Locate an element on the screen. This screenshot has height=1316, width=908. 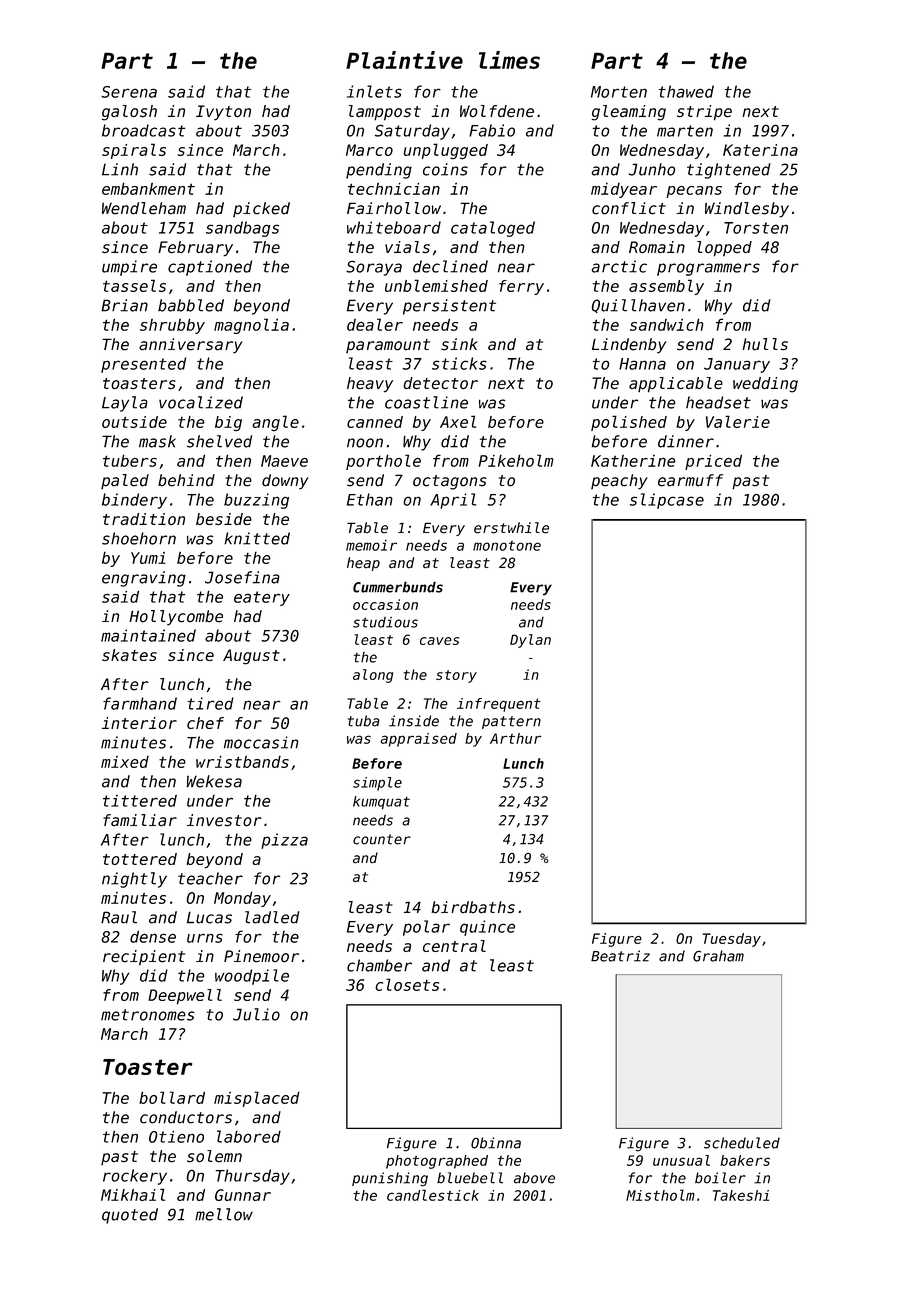
recipient is located at coordinates (144, 958).
